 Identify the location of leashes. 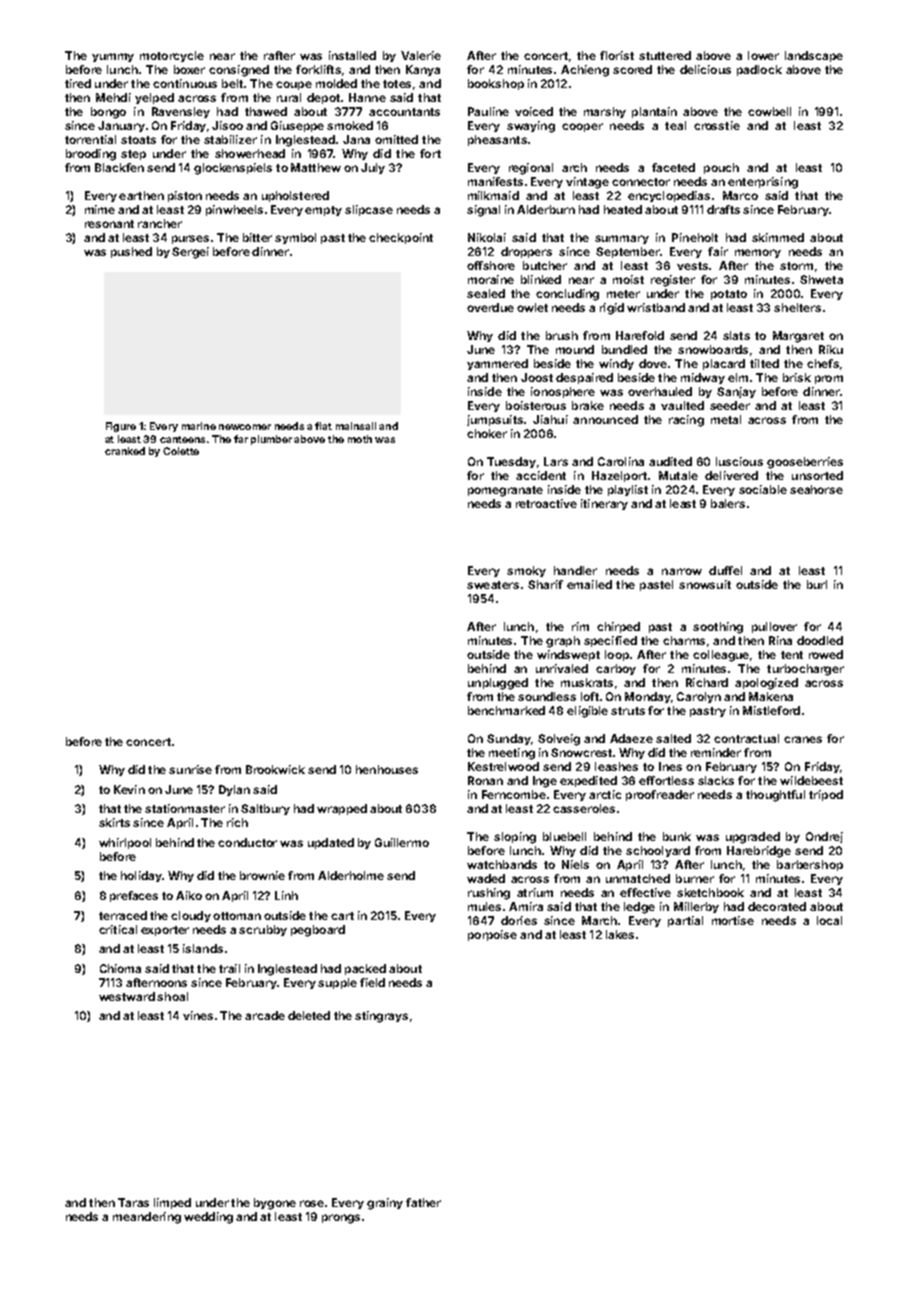
(616, 766).
